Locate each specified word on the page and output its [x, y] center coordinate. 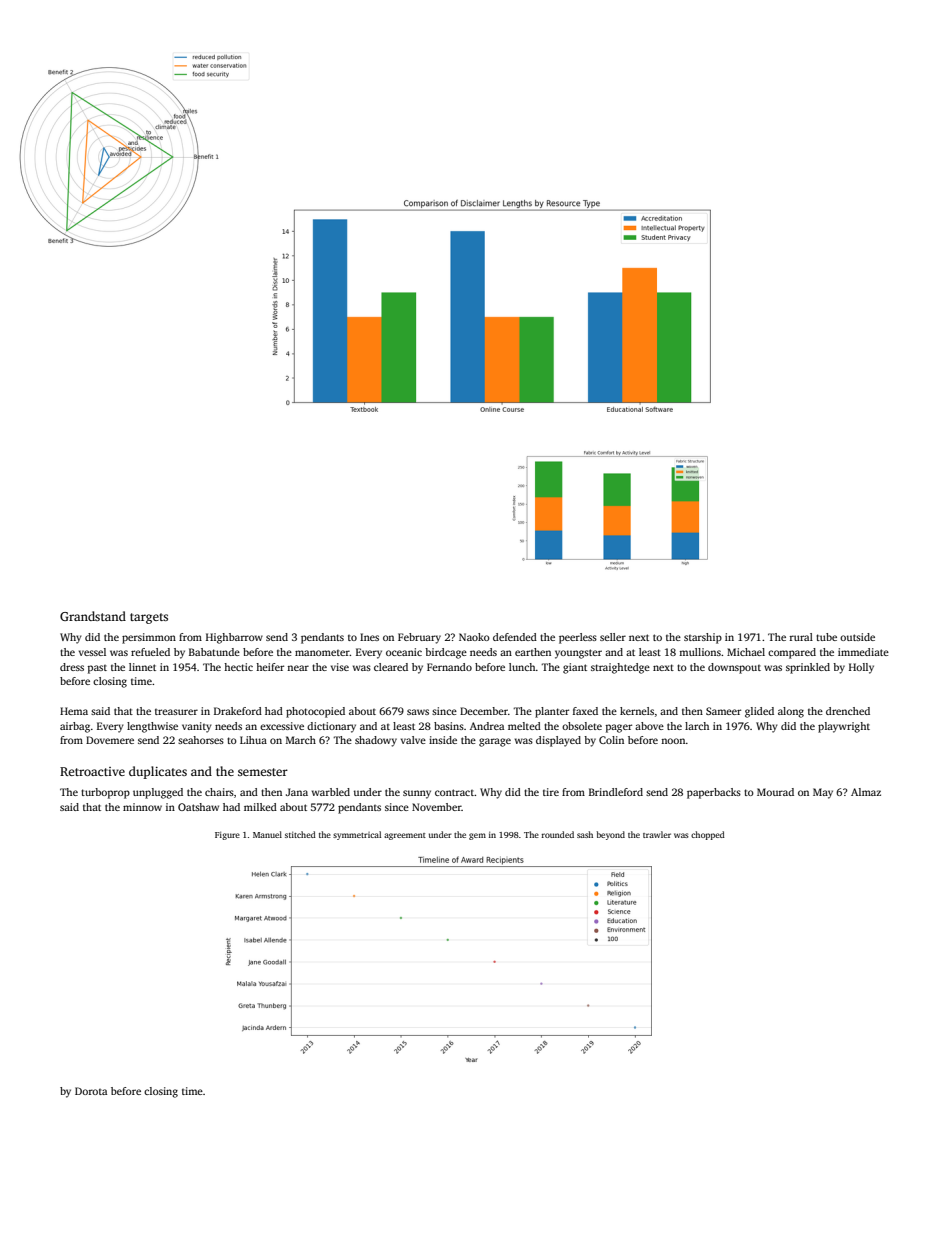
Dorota [91, 1091]
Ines [369, 637]
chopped [708, 835]
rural [801, 637]
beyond [611, 835]
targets [149, 618]
